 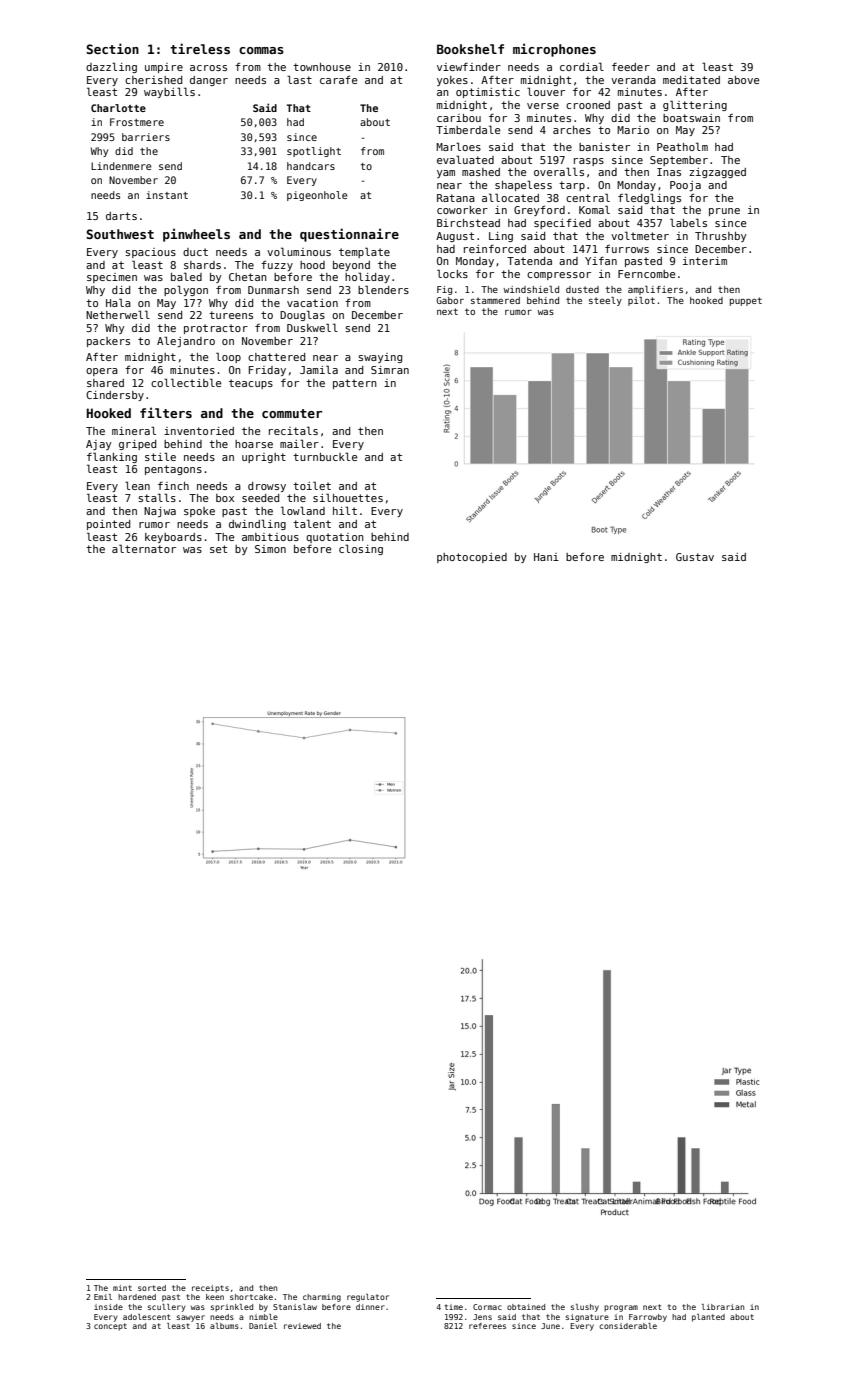 I want to click on Section, so click(x=112, y=48).
